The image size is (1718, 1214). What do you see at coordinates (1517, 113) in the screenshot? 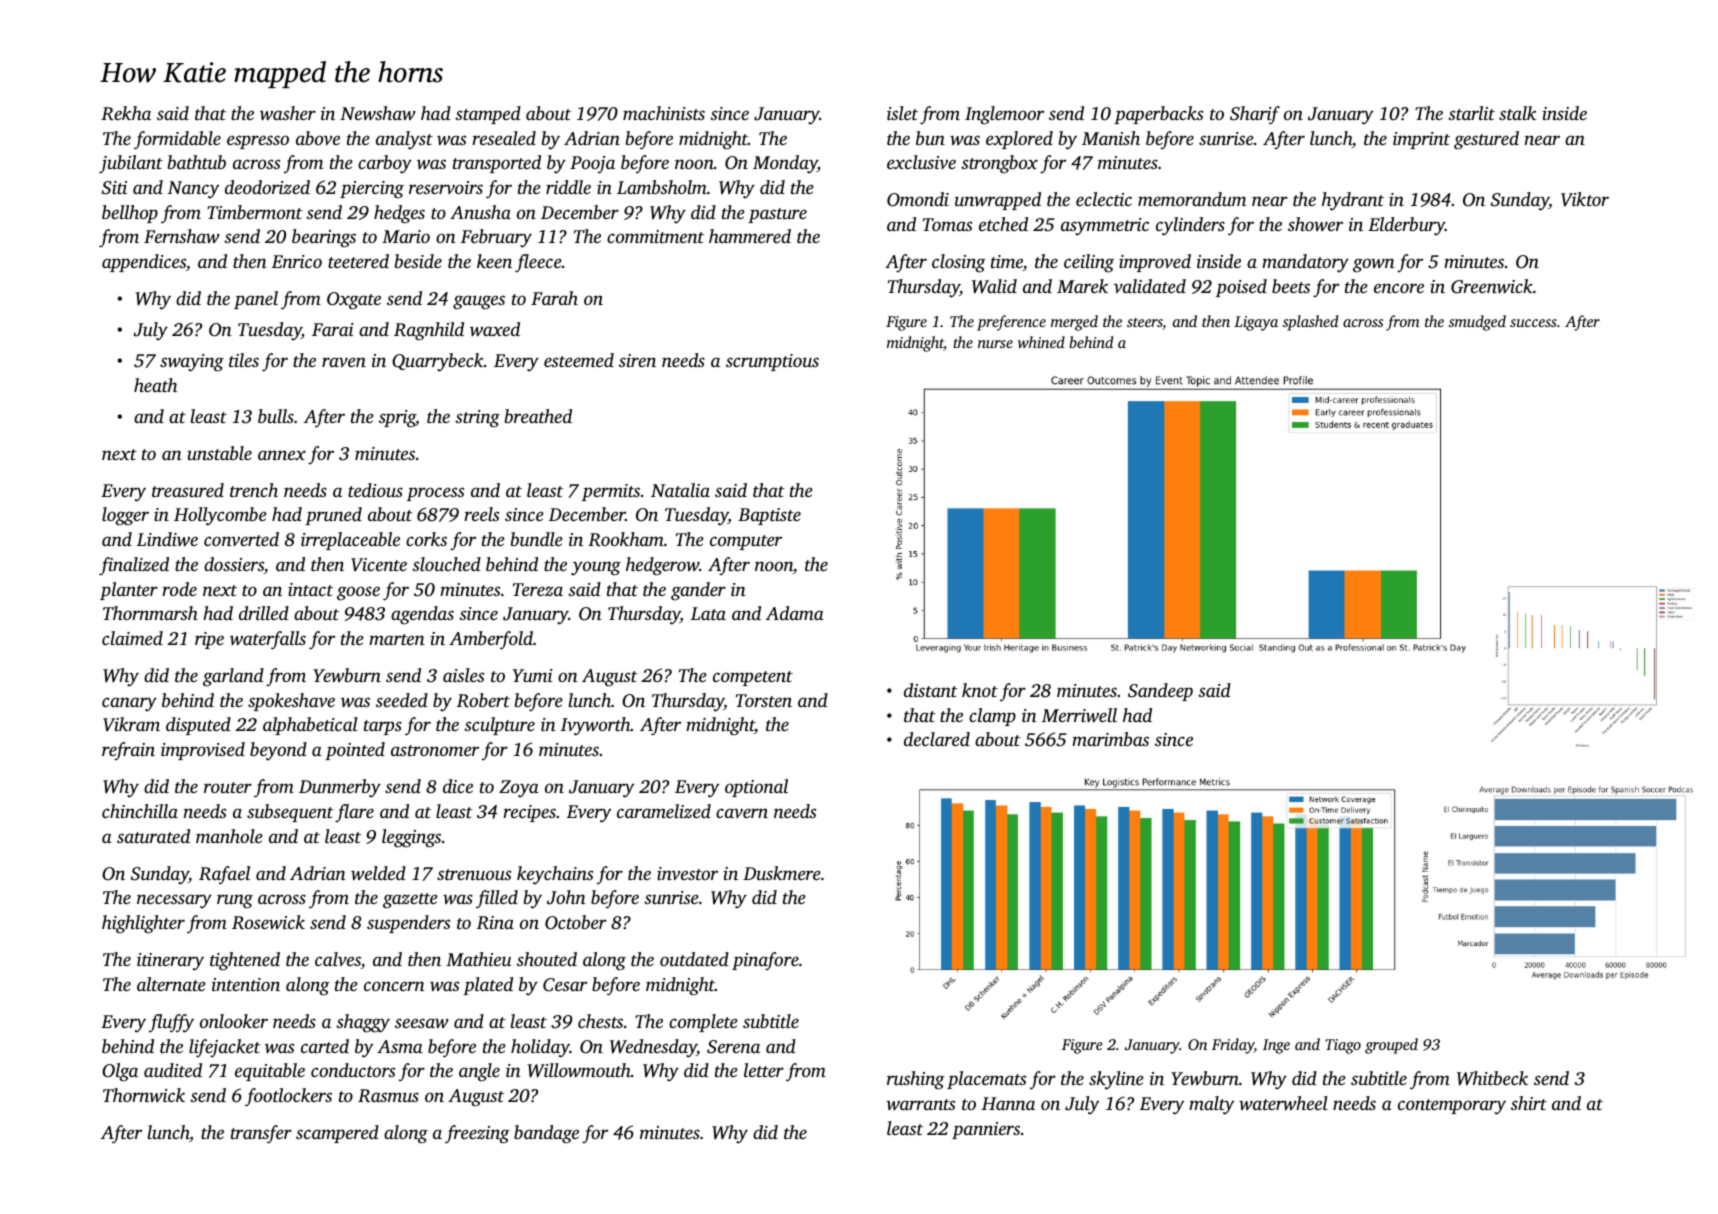
I see `stalk` at bounding box center [1517, 113].
